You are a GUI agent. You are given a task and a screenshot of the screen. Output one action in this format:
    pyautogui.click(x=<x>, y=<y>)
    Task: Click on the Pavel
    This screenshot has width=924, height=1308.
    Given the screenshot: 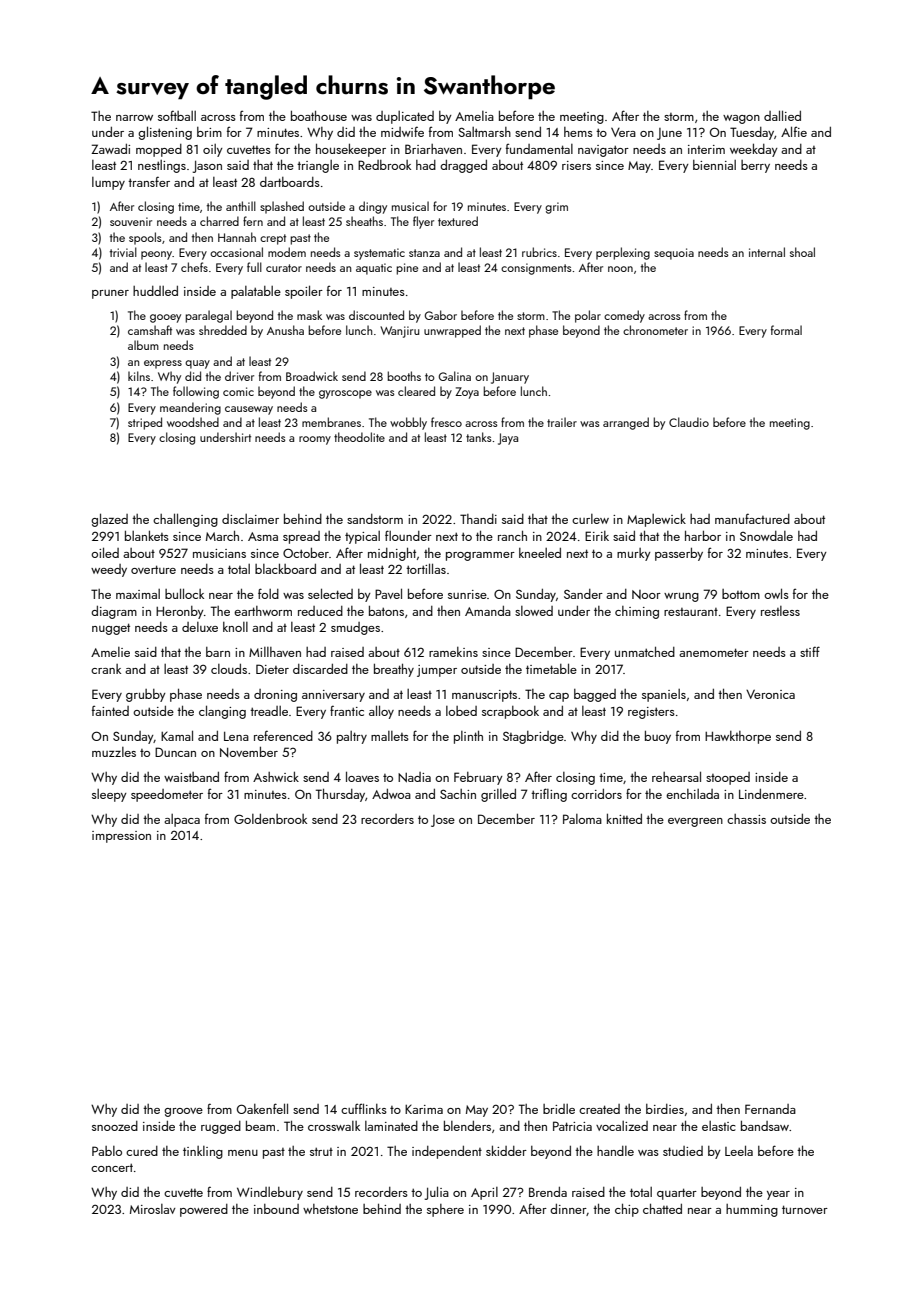 What is the action you would take?
    pyautogui.click(x=388, y=593)
